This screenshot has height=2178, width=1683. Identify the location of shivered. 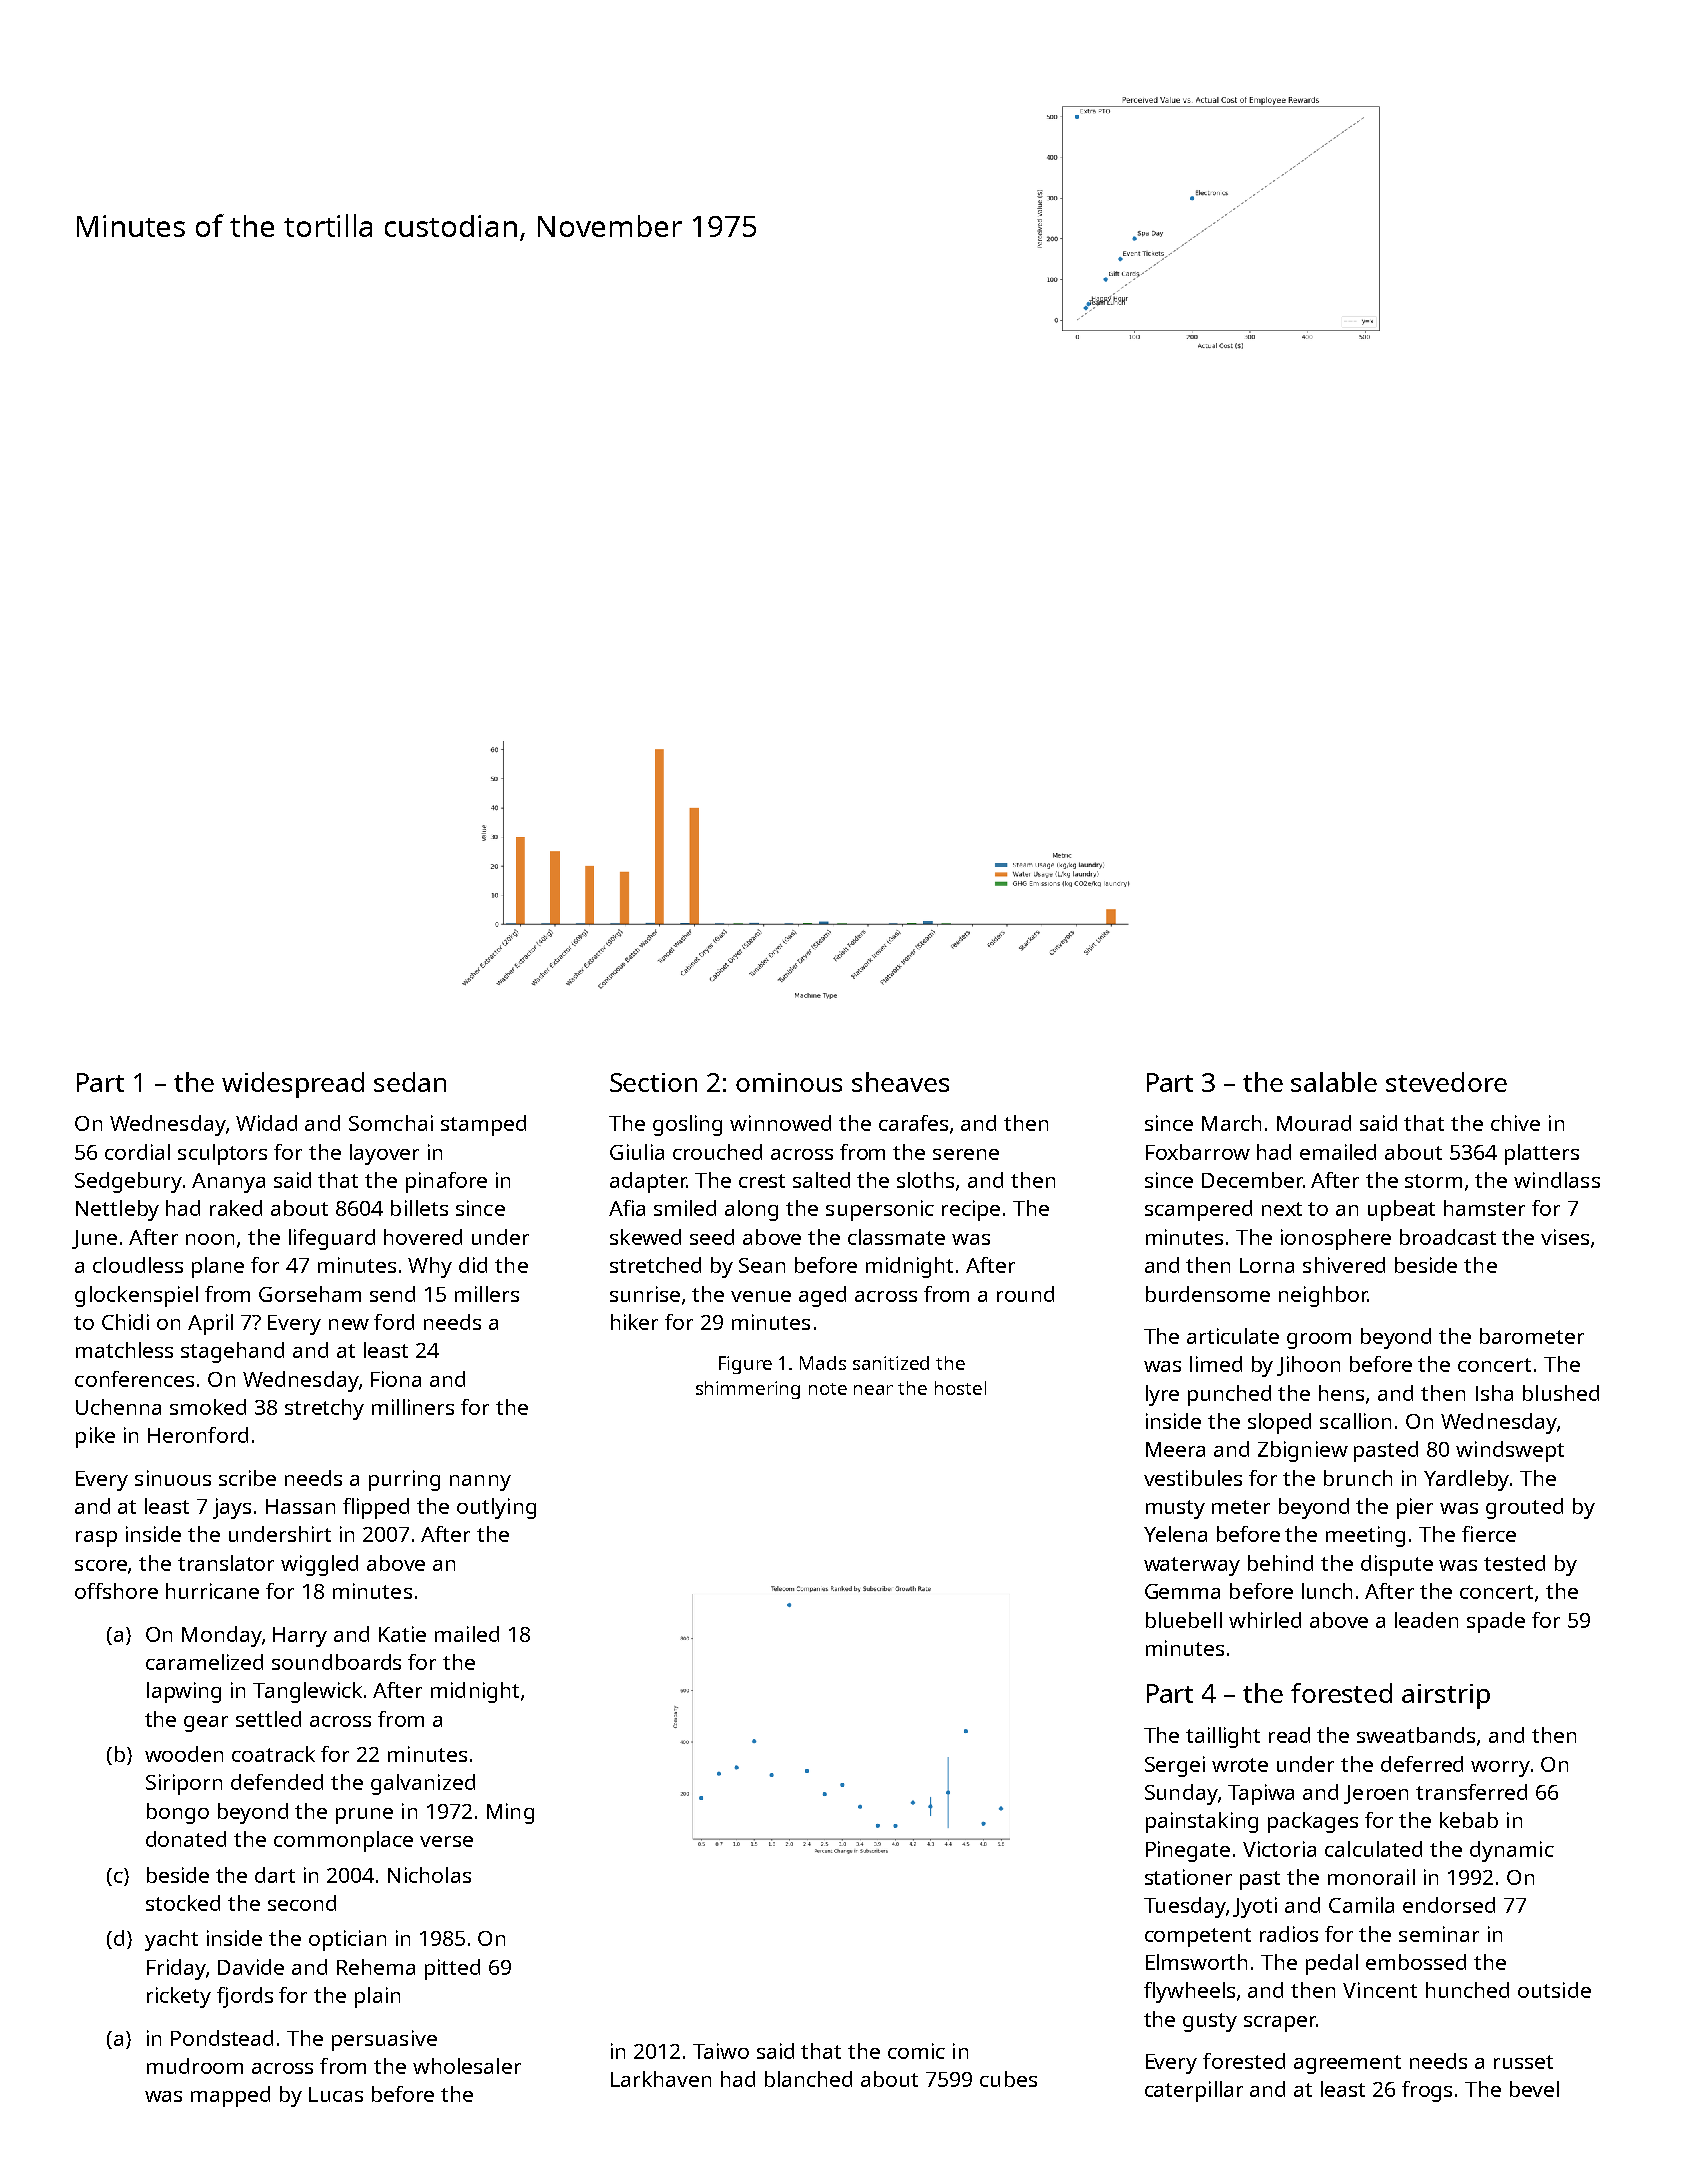
(1344, 1265).
